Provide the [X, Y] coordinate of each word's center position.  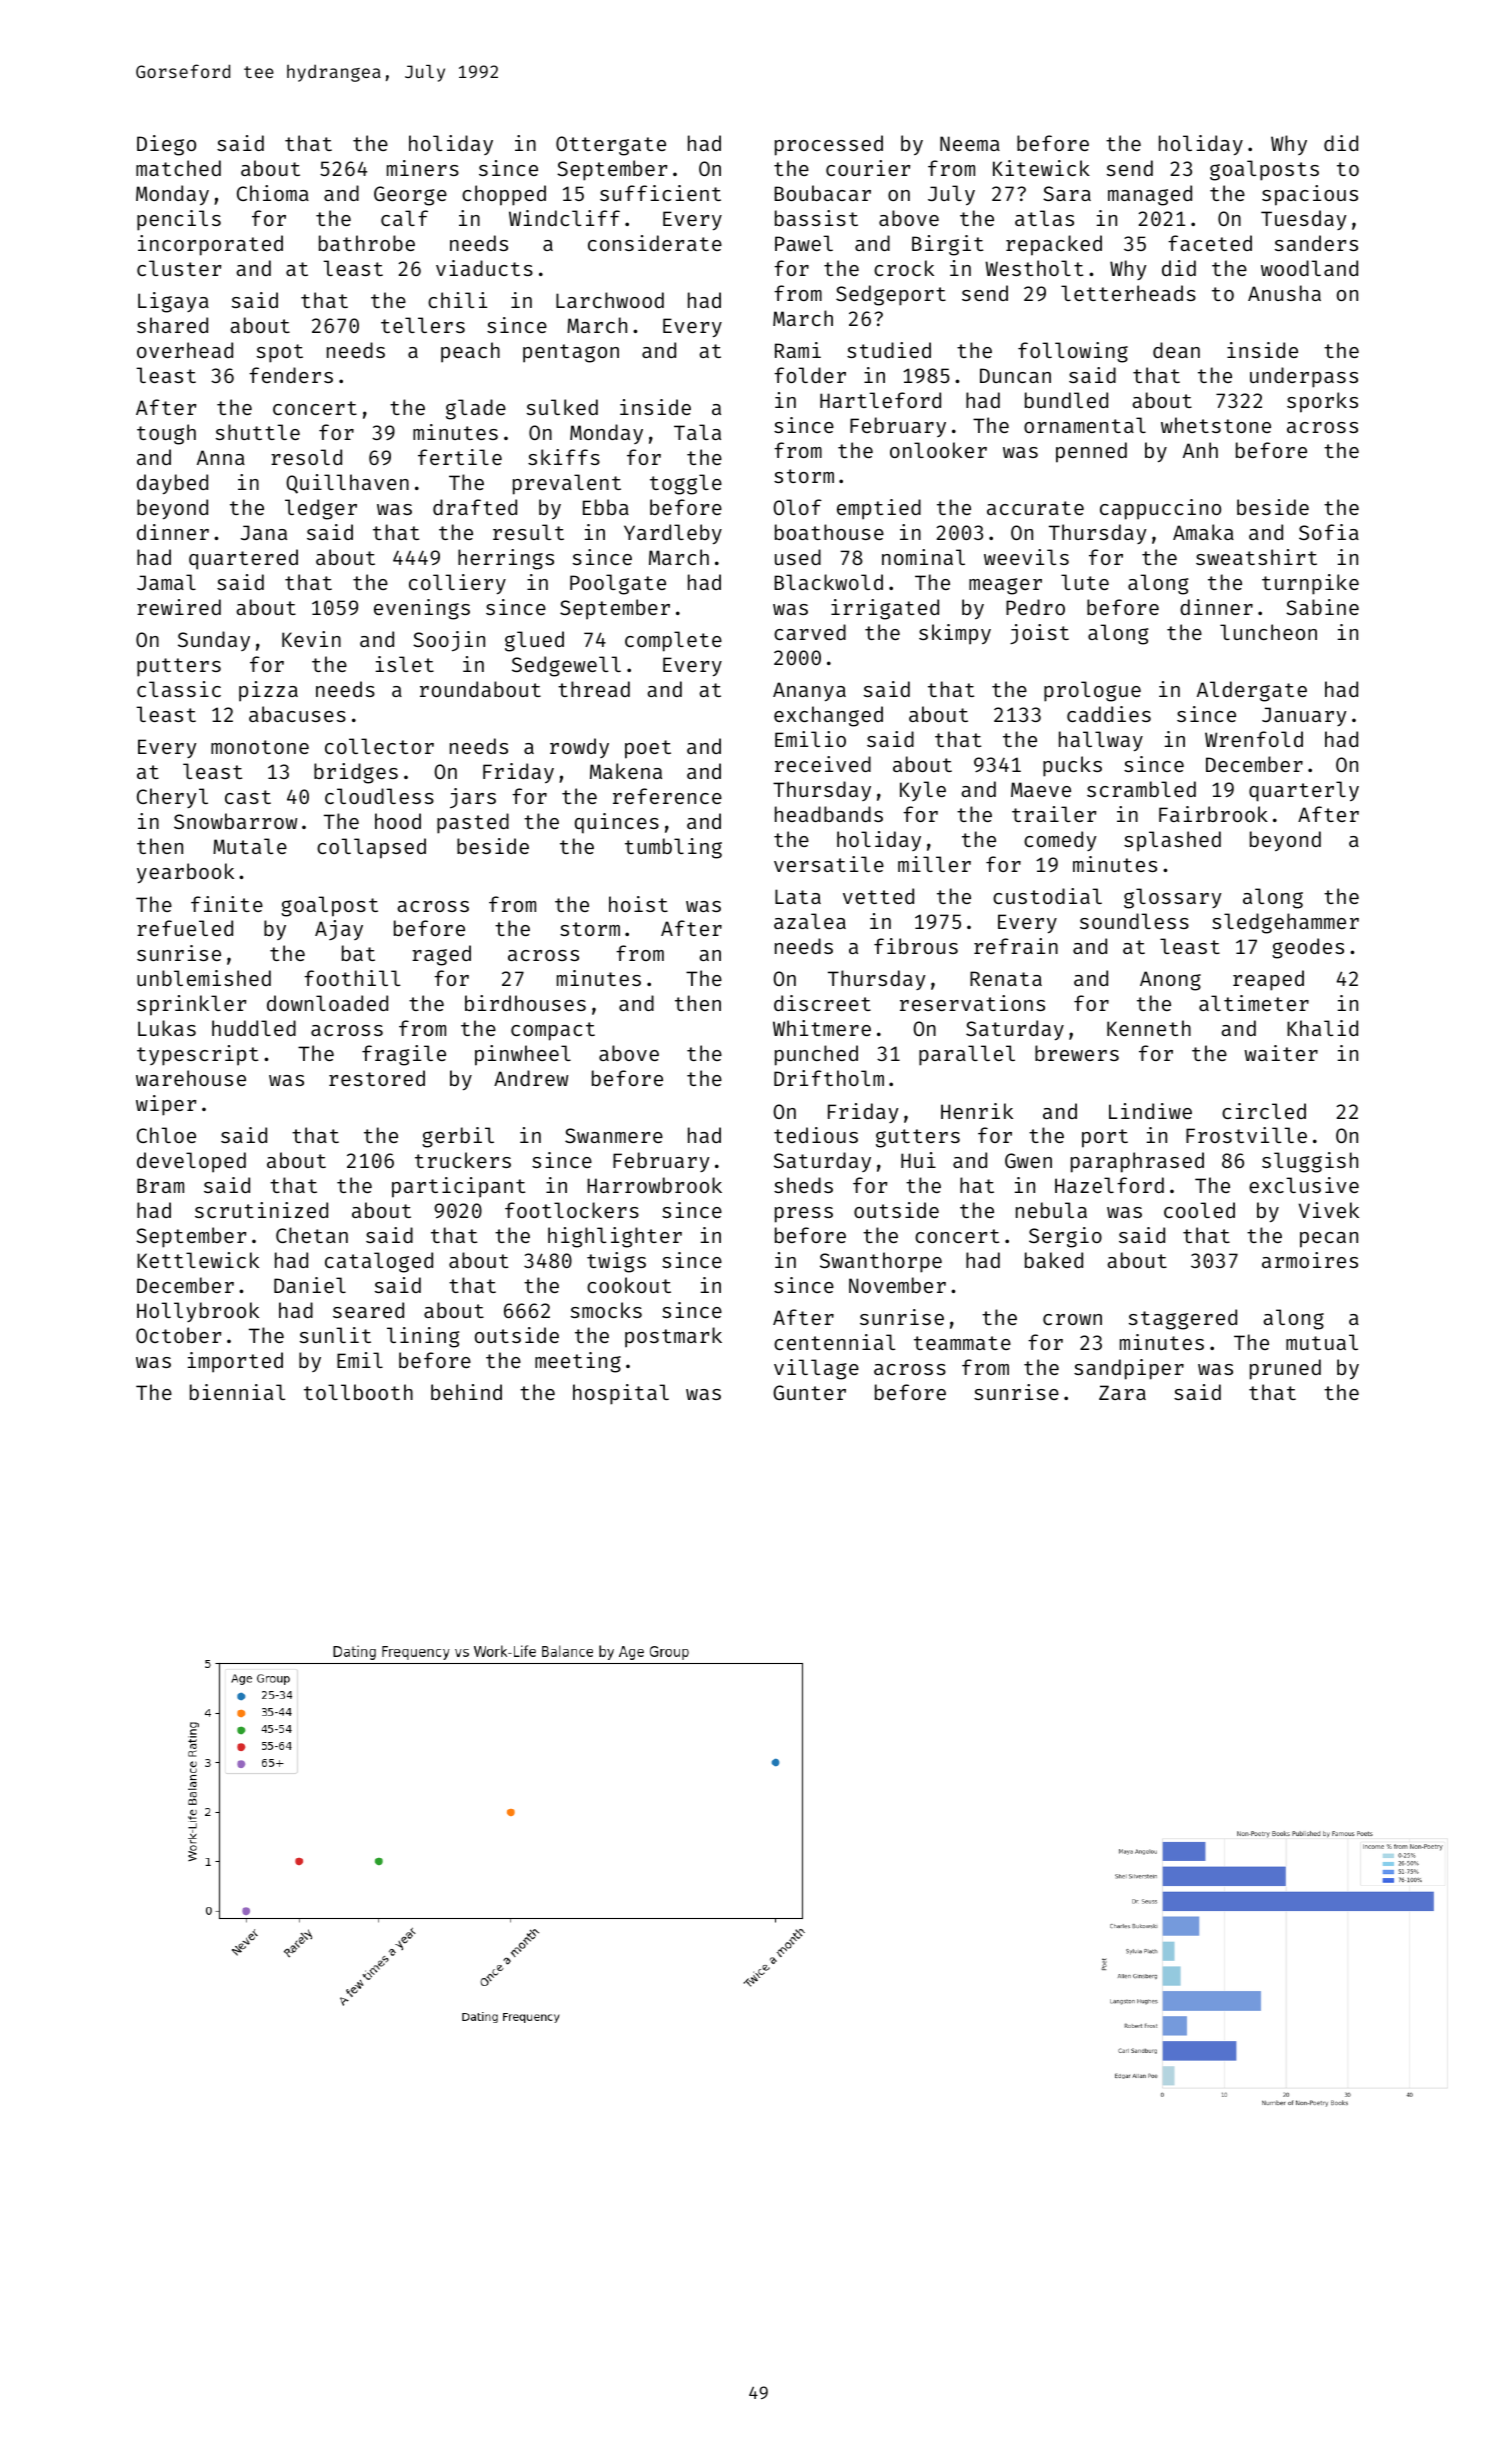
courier [868, 168]
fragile [404, 1055]
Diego [166, 145]
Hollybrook [198, 1312]
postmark [673, 1337]
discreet [822, 1003]
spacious [1310, 195]
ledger [321, 509]
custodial [1047, 896]
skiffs [564, 457]
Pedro [1035, 607]
